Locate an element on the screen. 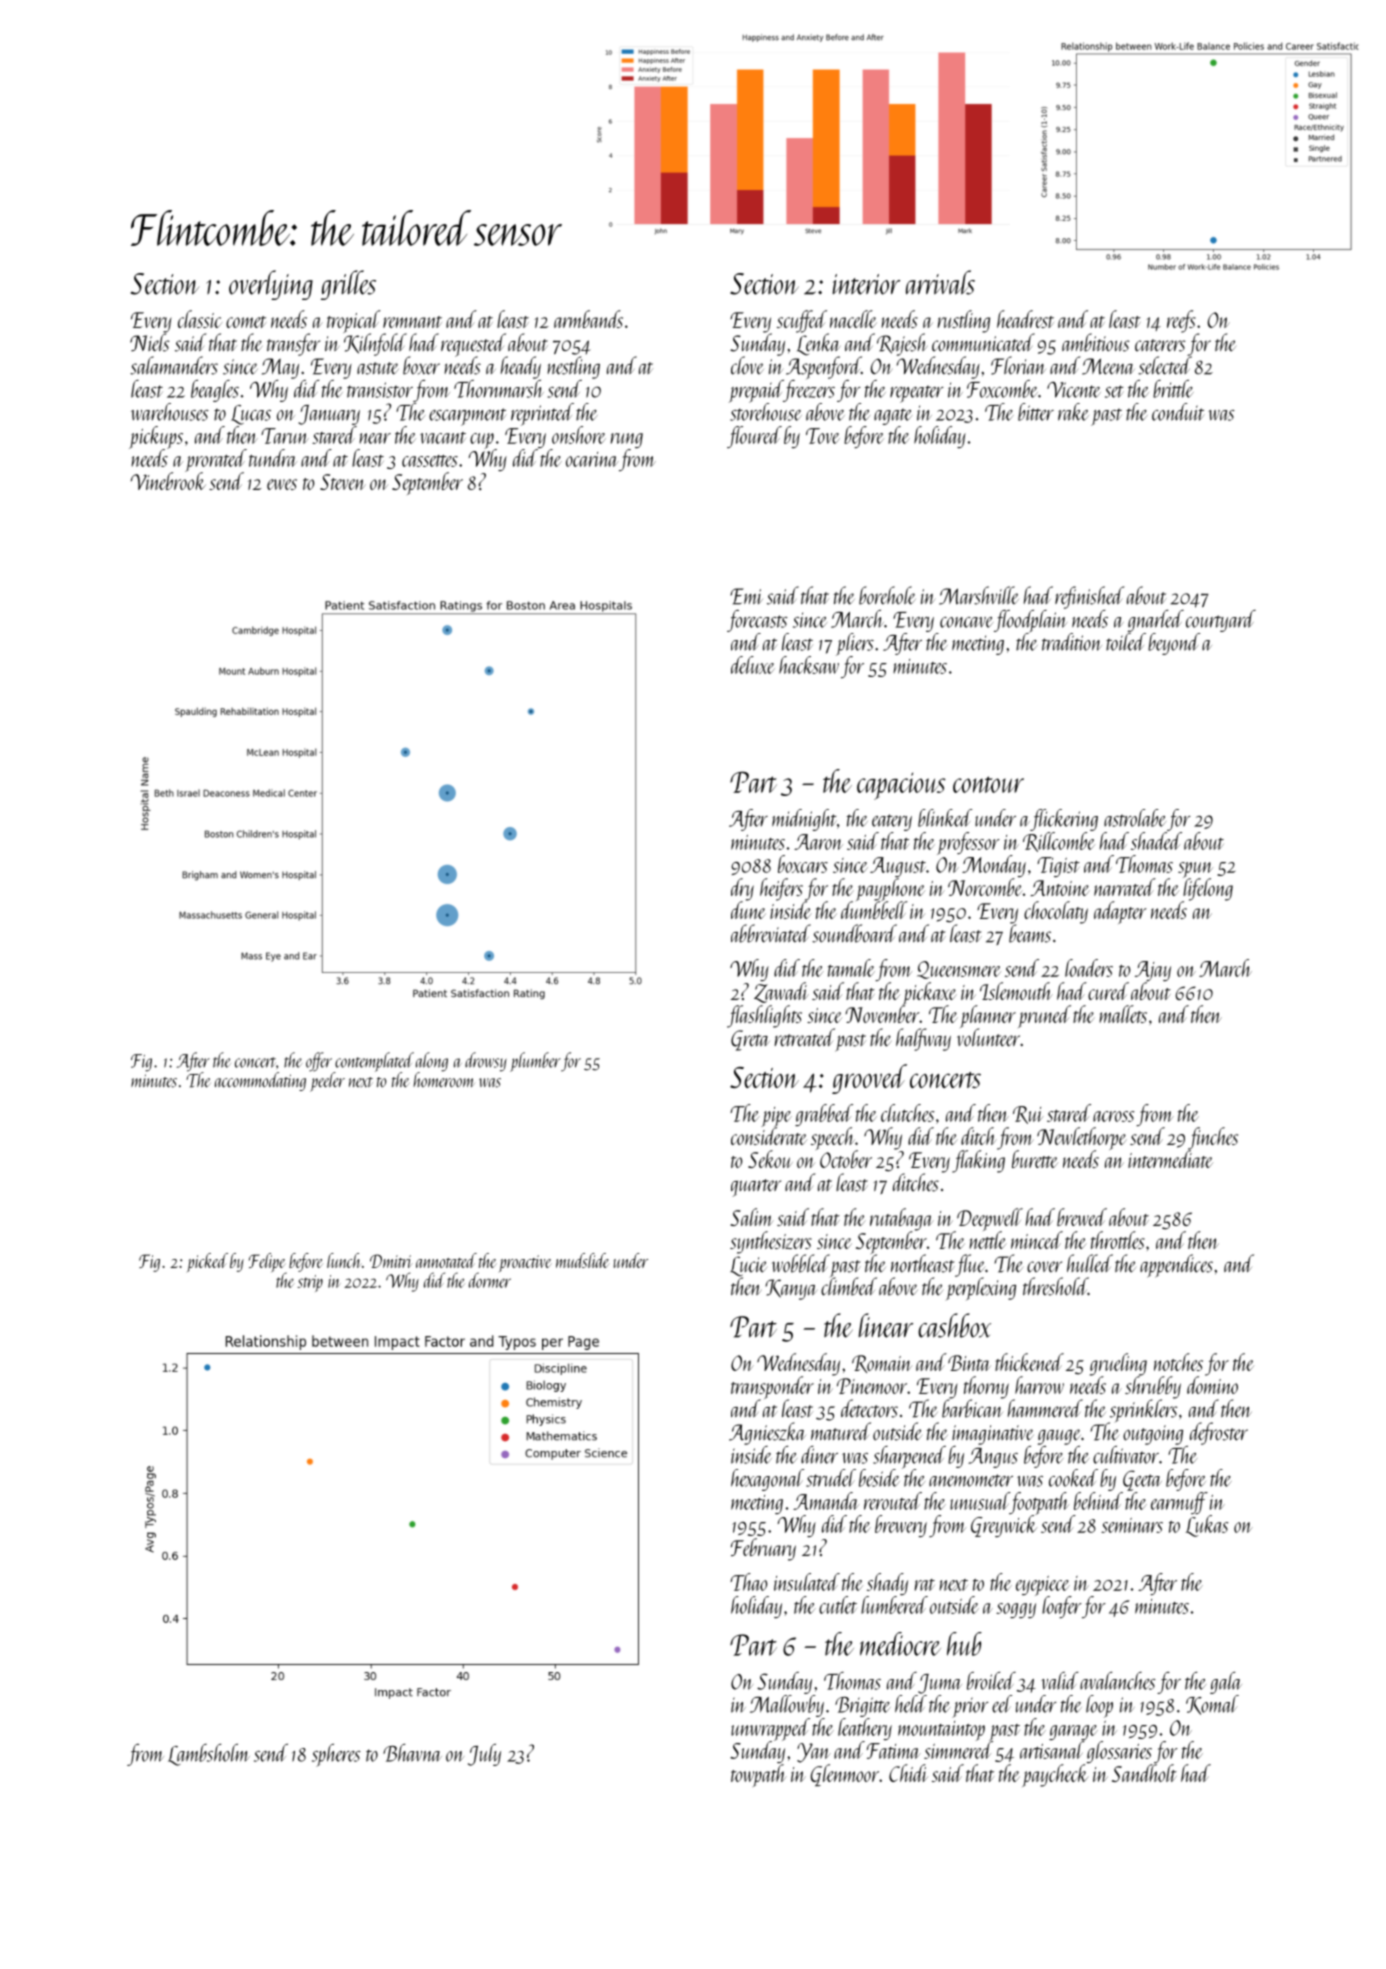 The width and height of the screenshot is (1386, 1969). Zawadi is located at coordinates (781, 992).
